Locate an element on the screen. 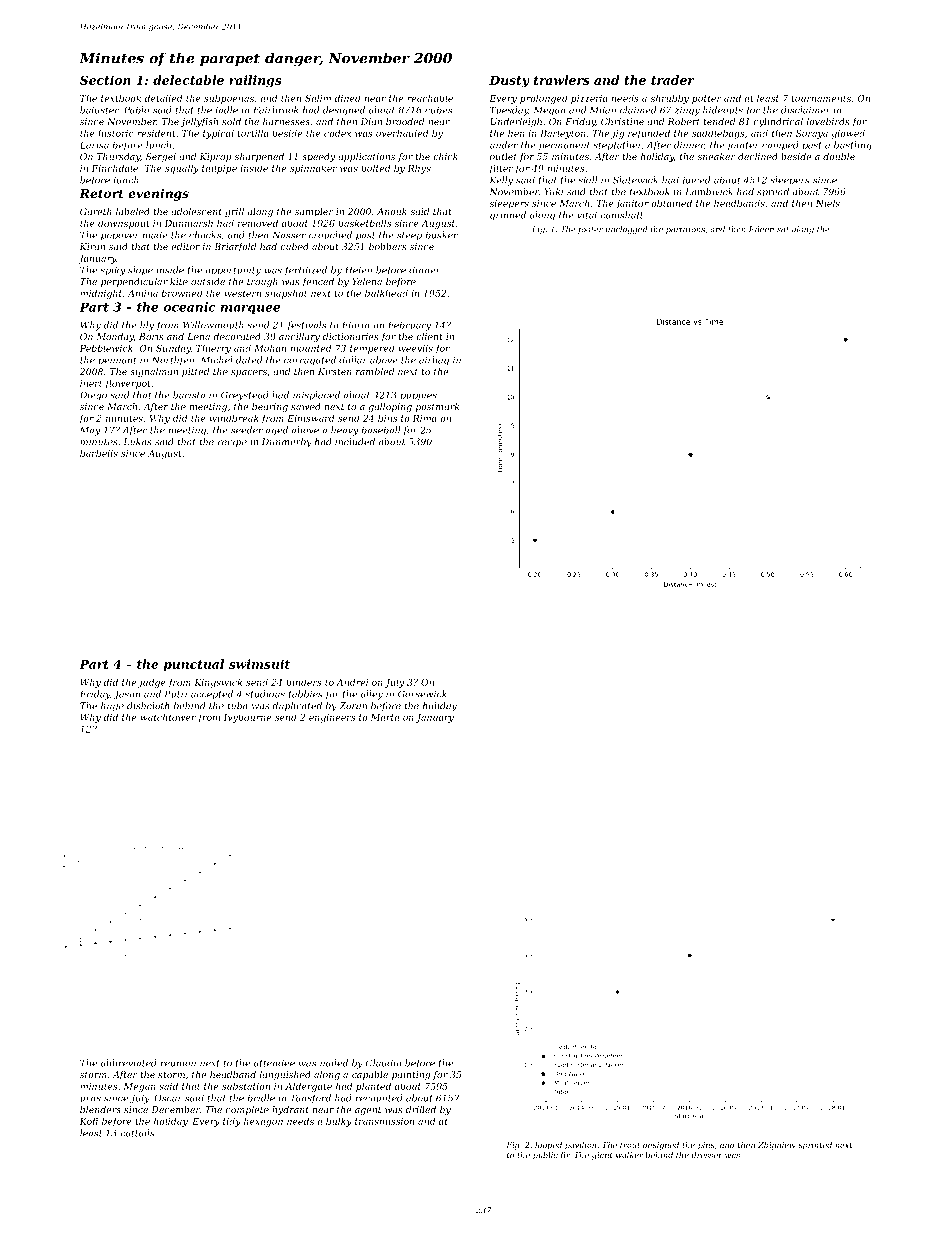  Gorsewick is located at coordinates (422, 694).
